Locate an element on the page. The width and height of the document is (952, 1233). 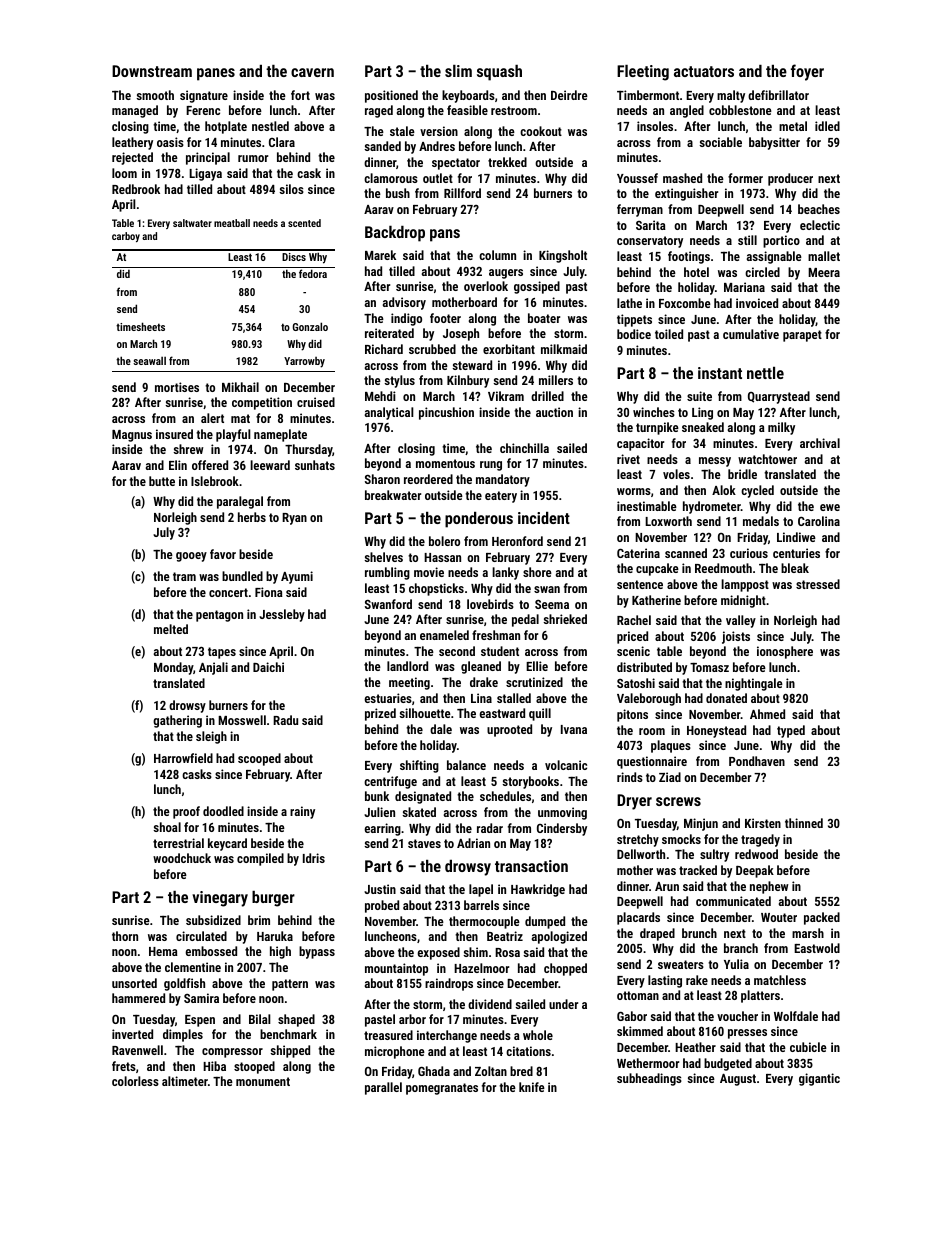
Pondhaven is located at coordinates (757, 761).
